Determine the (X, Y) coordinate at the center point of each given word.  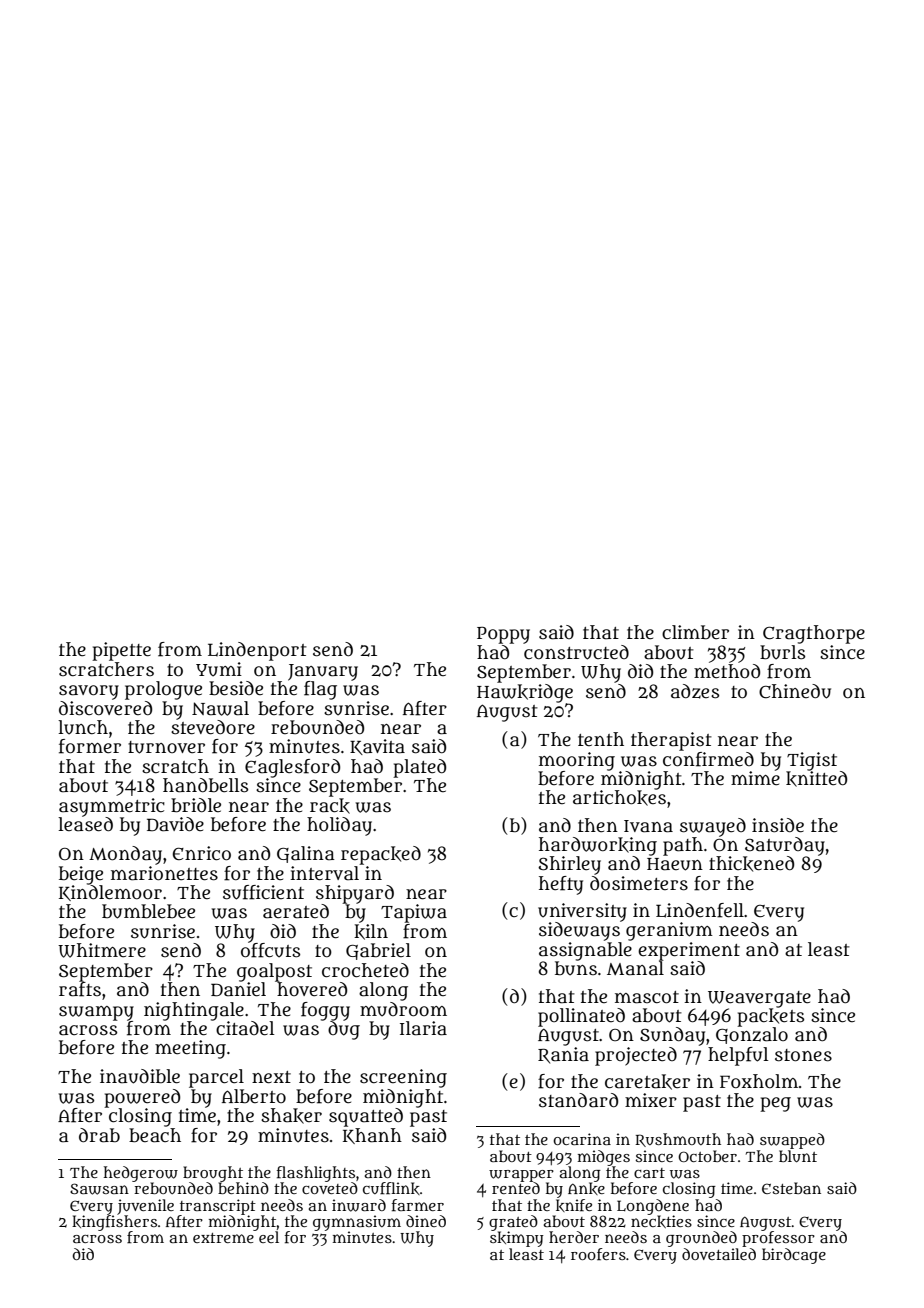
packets (770, 1017)
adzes (695, 691)
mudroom (403, 1009)
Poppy (503, 635)
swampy (96, 1013)
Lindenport (257, 651)
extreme (223, 1238)
